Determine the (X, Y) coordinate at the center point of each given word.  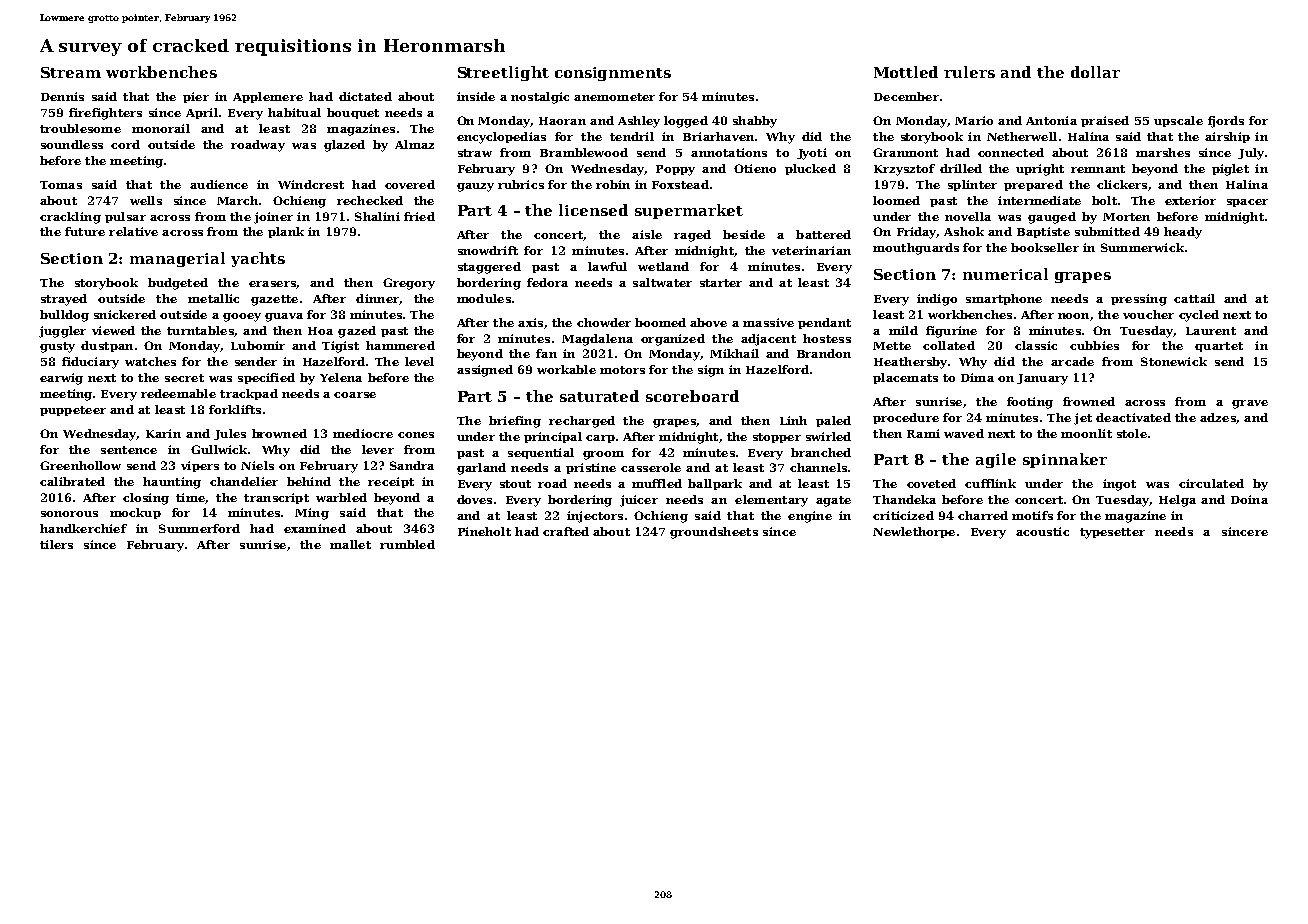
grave (1250, 404)
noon (1073, 316)
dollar (1095, 72)
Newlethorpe (914, 532)
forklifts (235, 409)
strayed (64, 300)
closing (146, 499)
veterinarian (811, 250)
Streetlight (503, 73)
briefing (515, 422)
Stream (71, 72)
